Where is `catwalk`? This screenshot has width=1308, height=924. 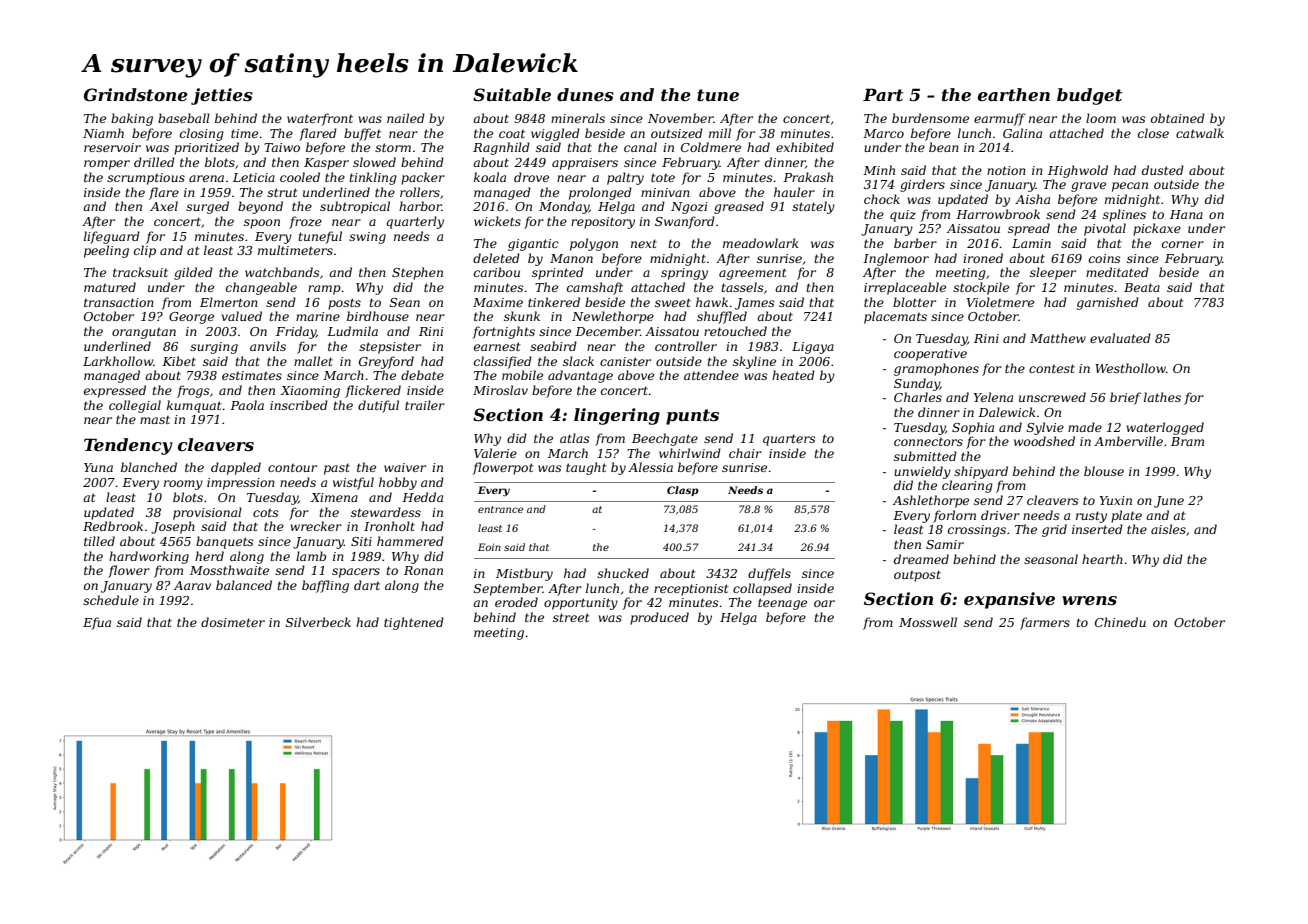
catwalk is located at coordinates (1200, 133).
